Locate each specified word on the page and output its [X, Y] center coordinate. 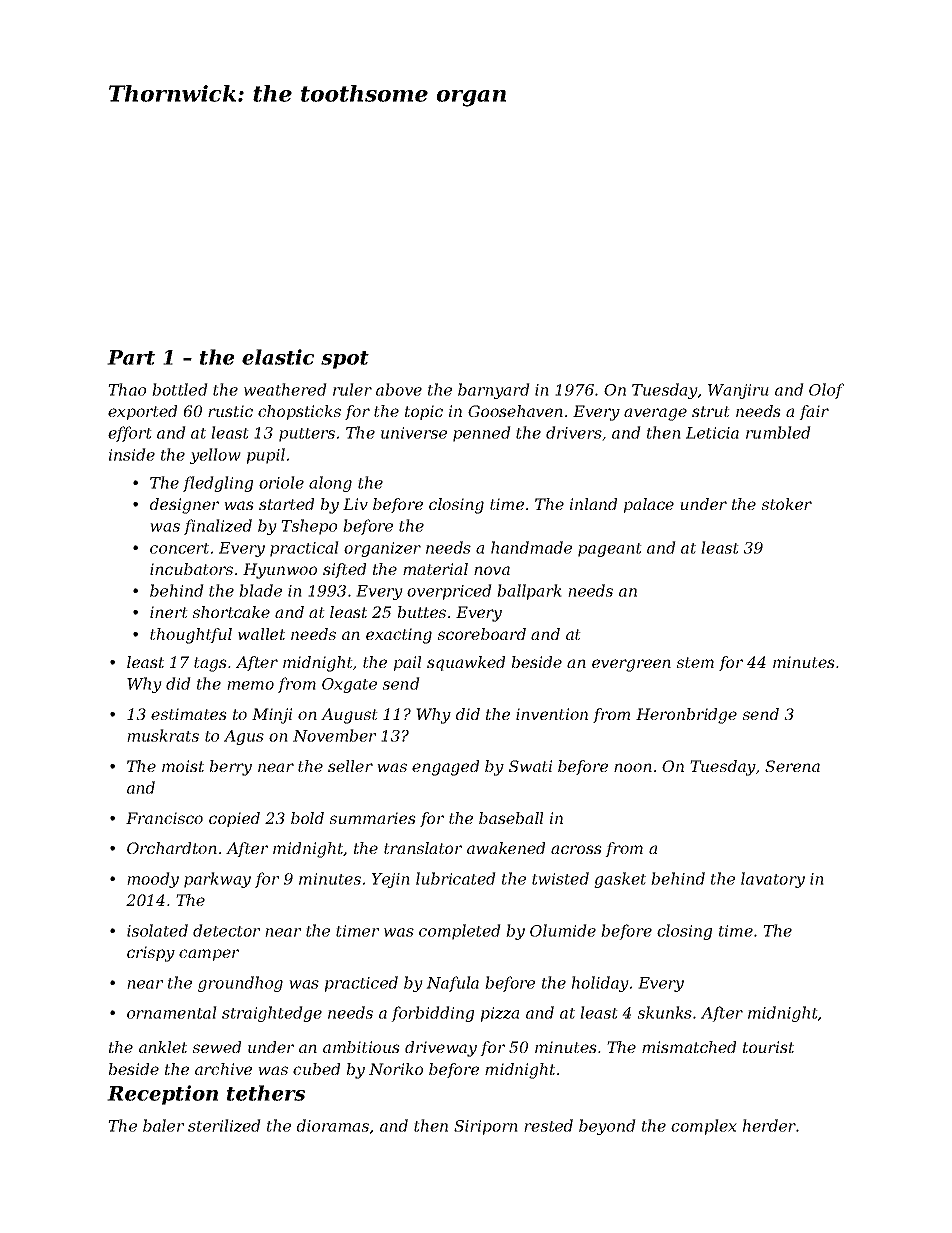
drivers [574, 432]
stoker [786, 504]
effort [130, 434]
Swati [530, 766]
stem [695, 662]
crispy [151, 954]
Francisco [164, 818]
